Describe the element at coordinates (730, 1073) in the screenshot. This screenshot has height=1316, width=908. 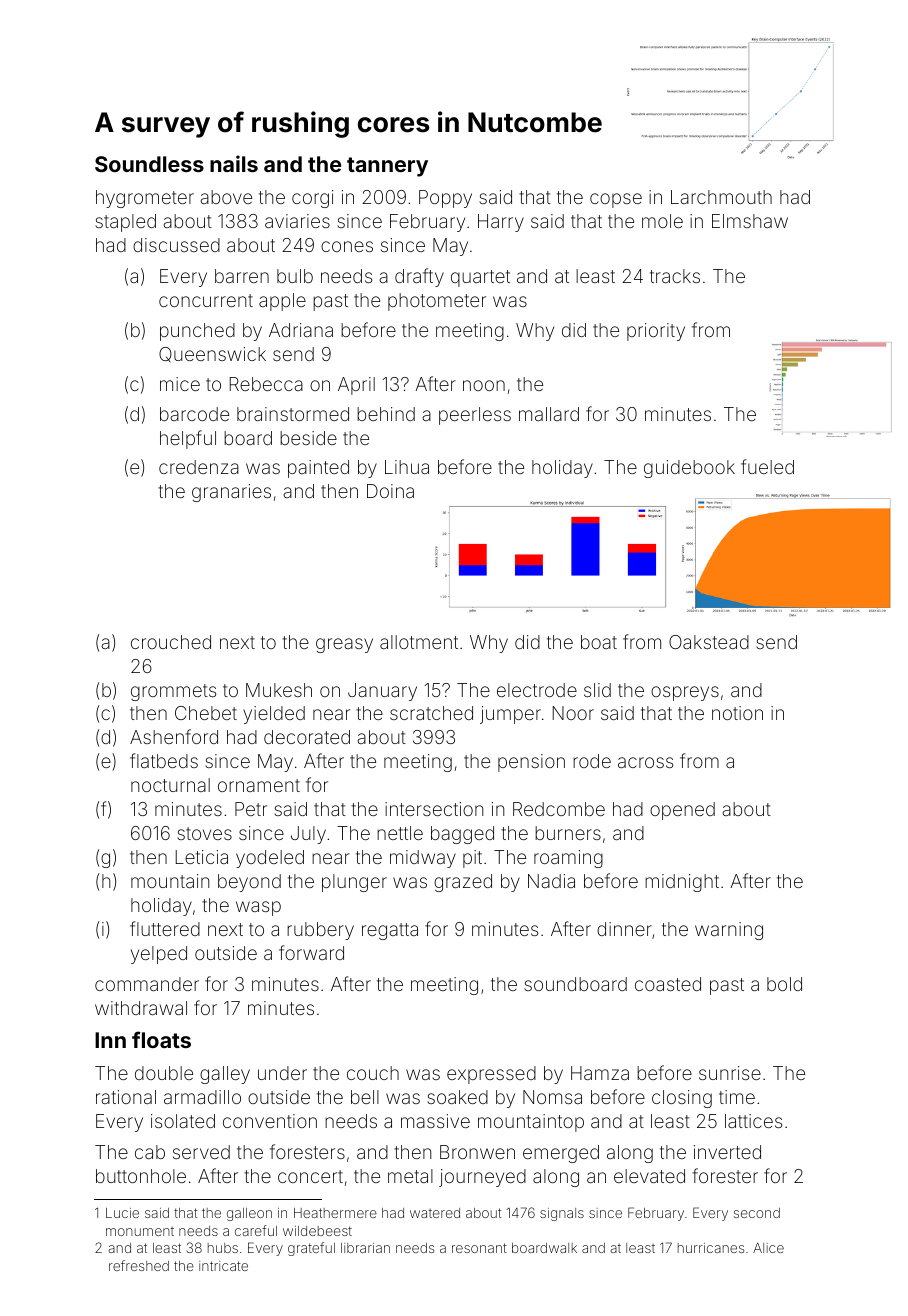
I see `sunrise` at that location.
